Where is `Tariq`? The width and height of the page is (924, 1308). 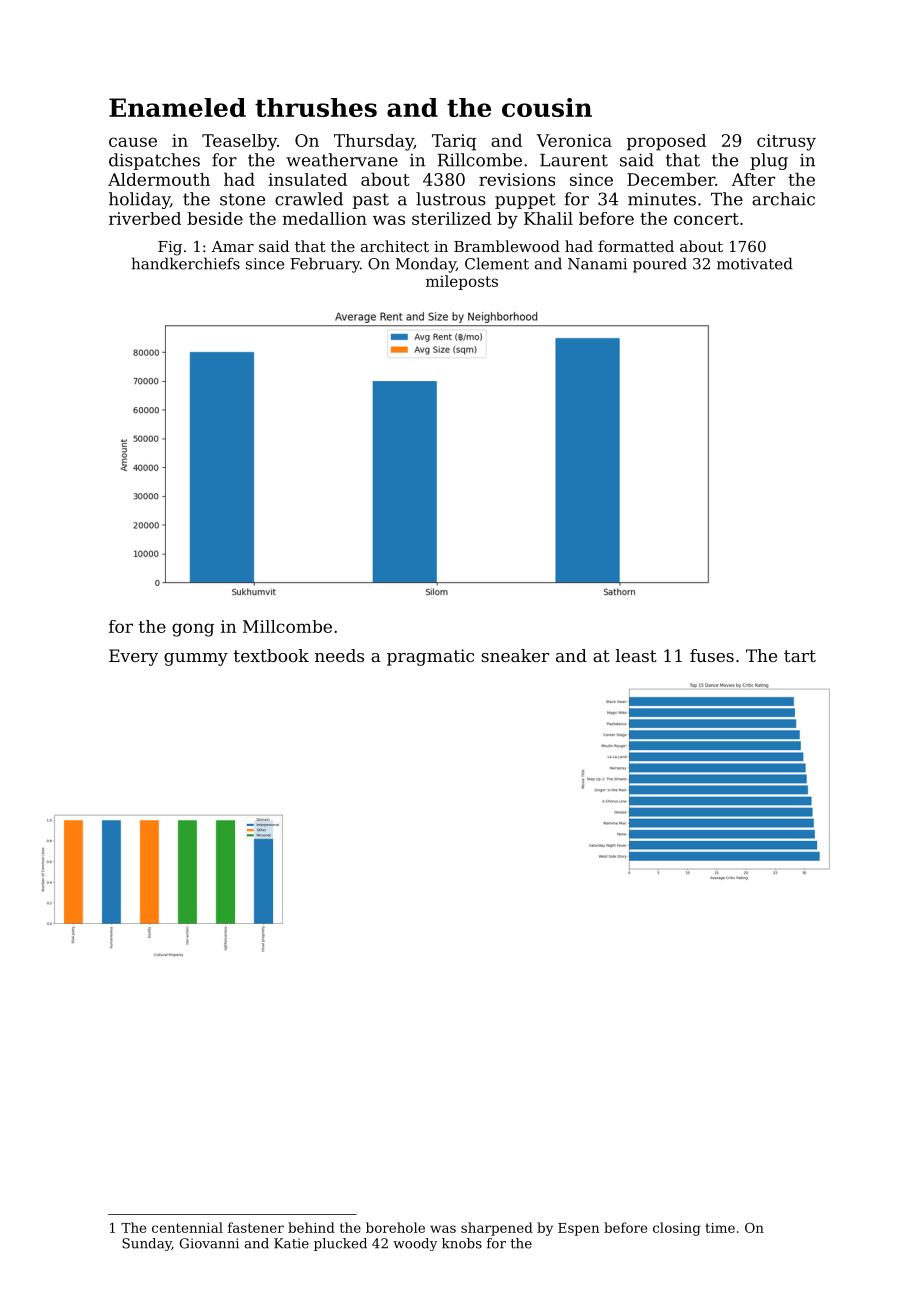
Tariq is located at coordinates (454, 142).
